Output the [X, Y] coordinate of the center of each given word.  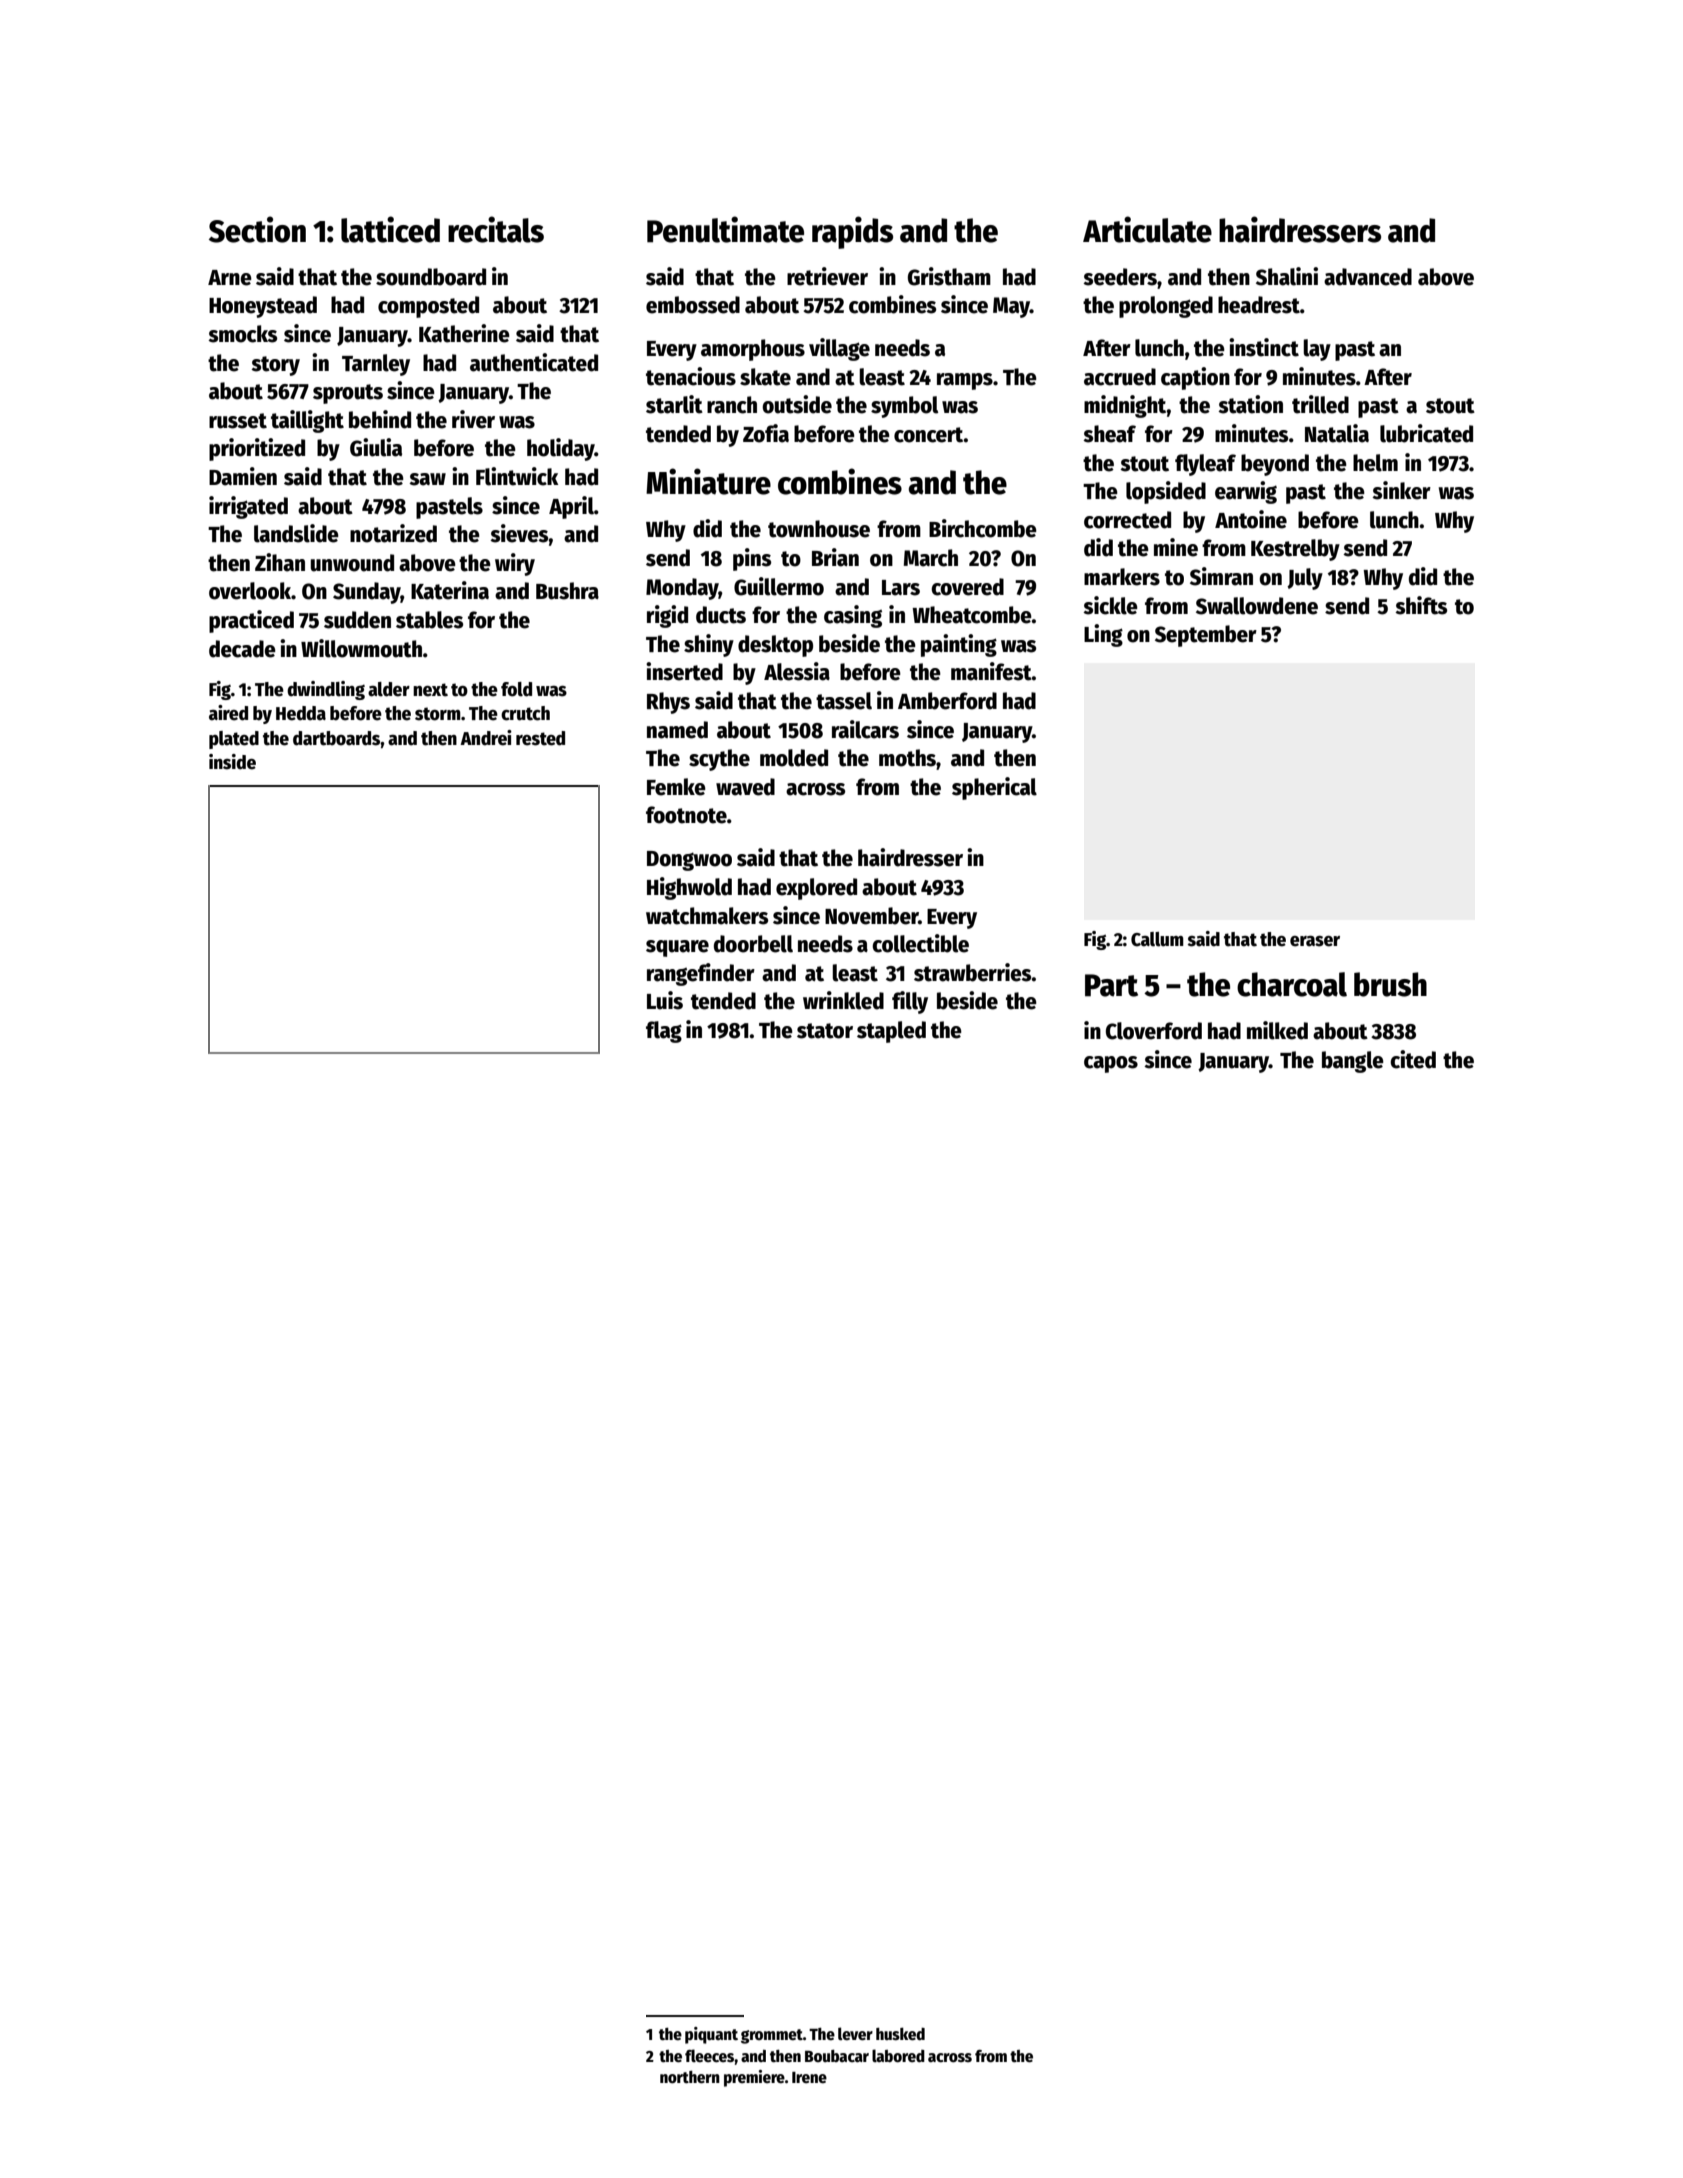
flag [664, 1032]
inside [232, 762]
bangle [1353, 1062]
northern [690, 2077]
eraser [1315, 941]
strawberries [973, 972]
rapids [852, 232]
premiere [754, 2078]
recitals [496, 229]
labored [898, 2055]
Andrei [486, 738]
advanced [1368, 277]
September [1206, 636]
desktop [775, 646]
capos [1111, 1064]
